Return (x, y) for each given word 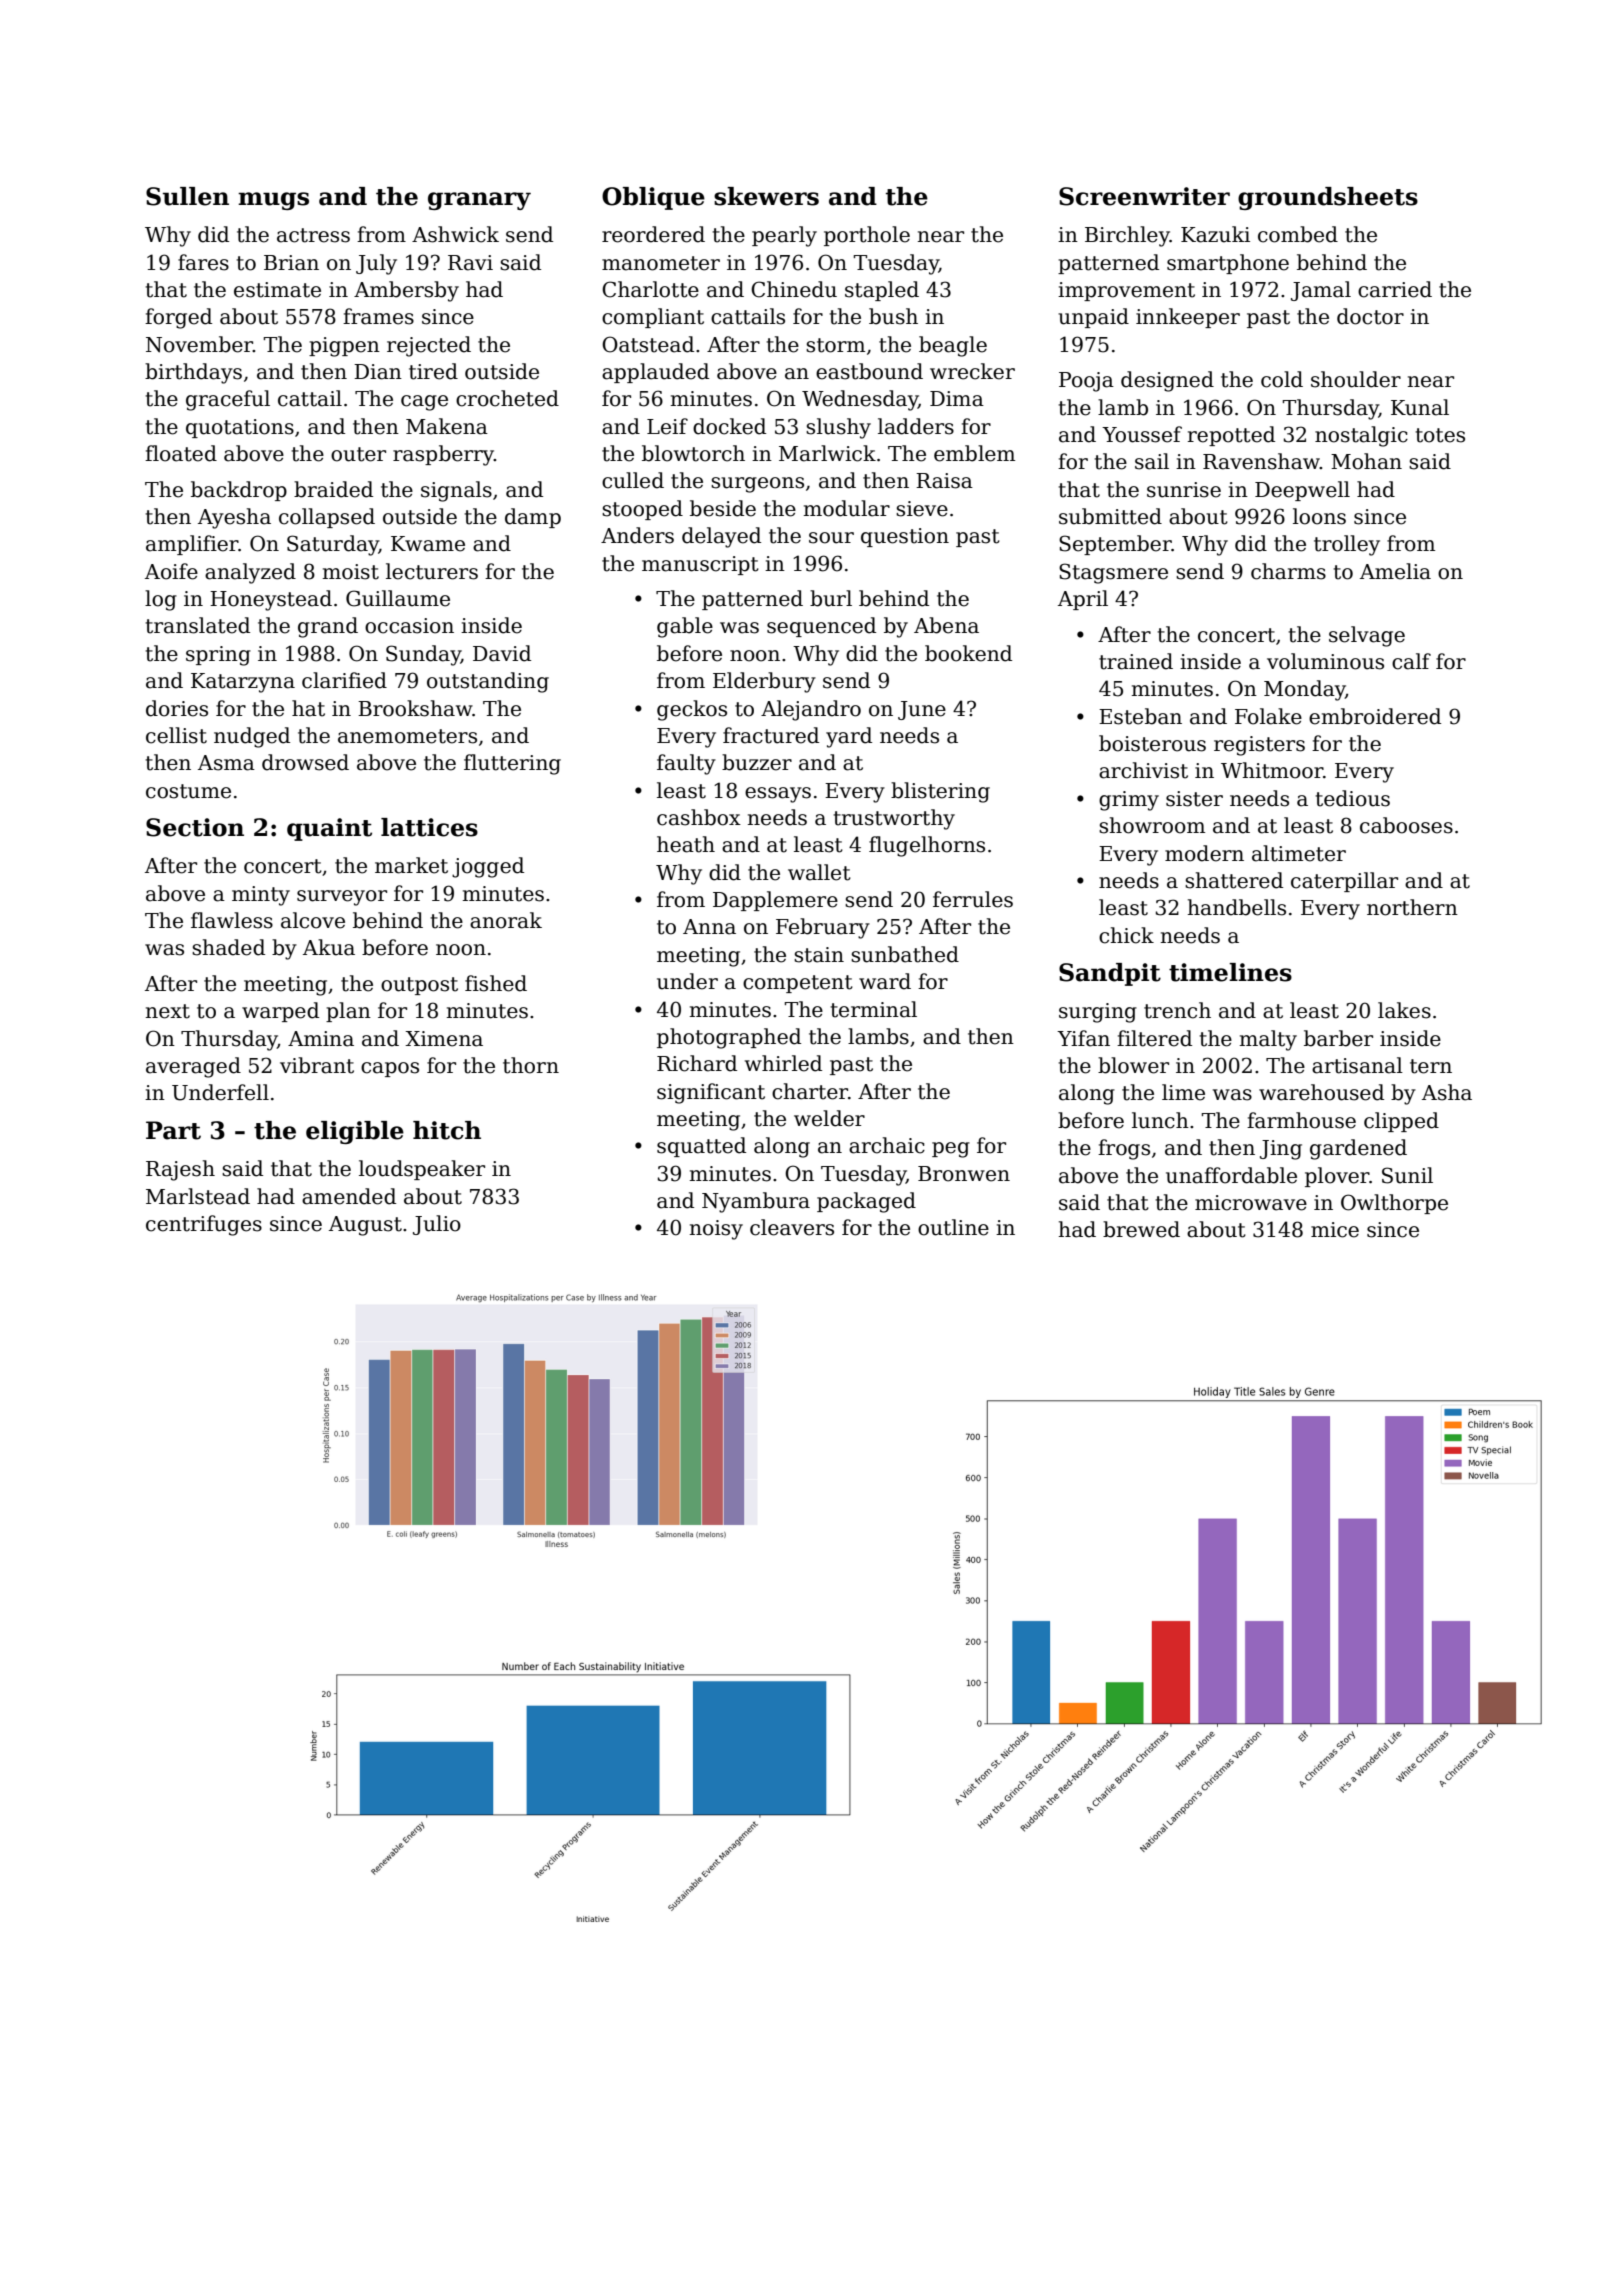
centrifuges (204, 1225)
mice (1335, 1230)
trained (1136, 661)
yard (849, 737)
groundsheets (1328, 198)
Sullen (187, 196)
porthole (867, 236)
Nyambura (756, 1202)
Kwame (428, 544)
